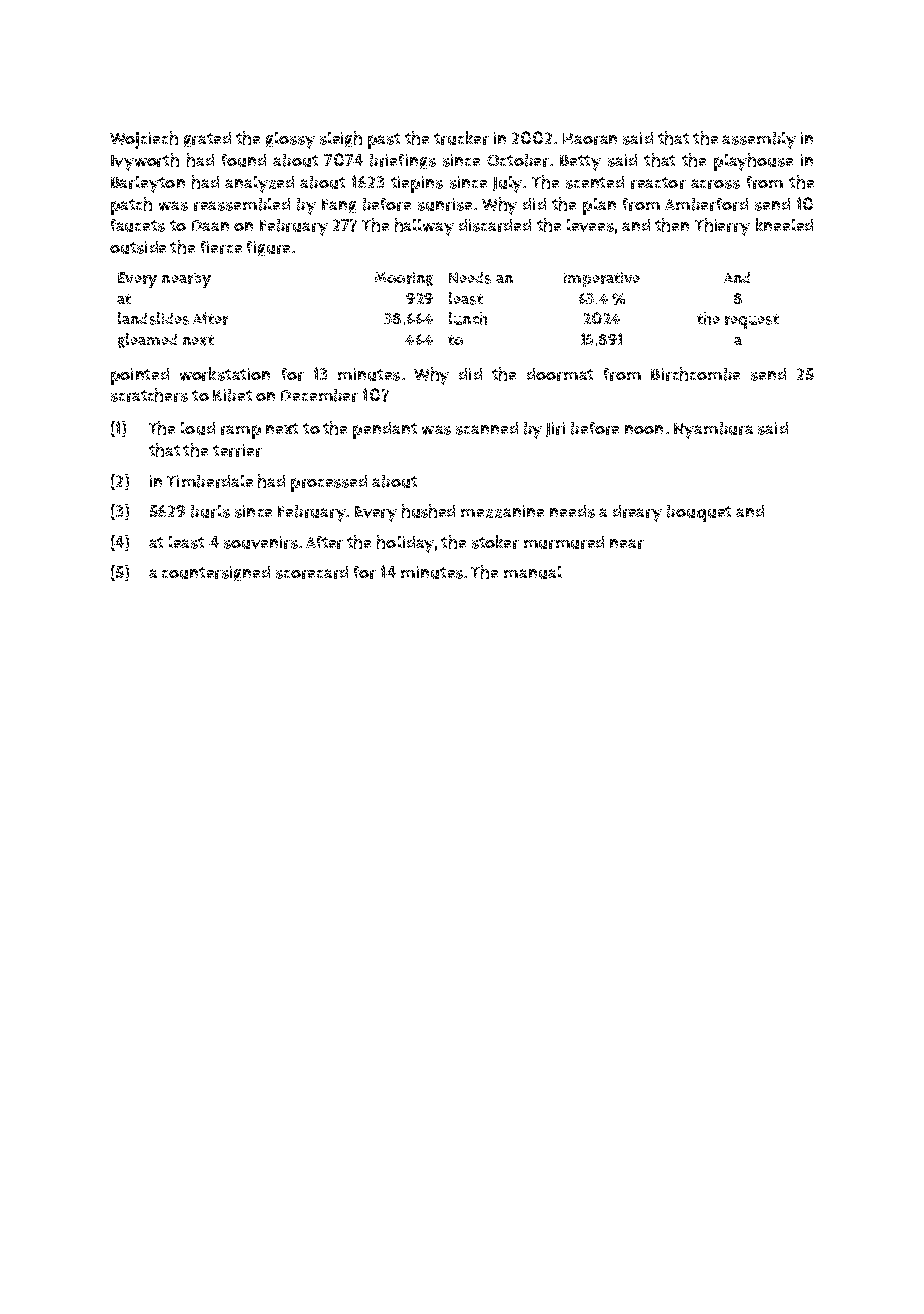  Describe the element at coordinates (461, 138) in the image. I see `trucker` at that location.
